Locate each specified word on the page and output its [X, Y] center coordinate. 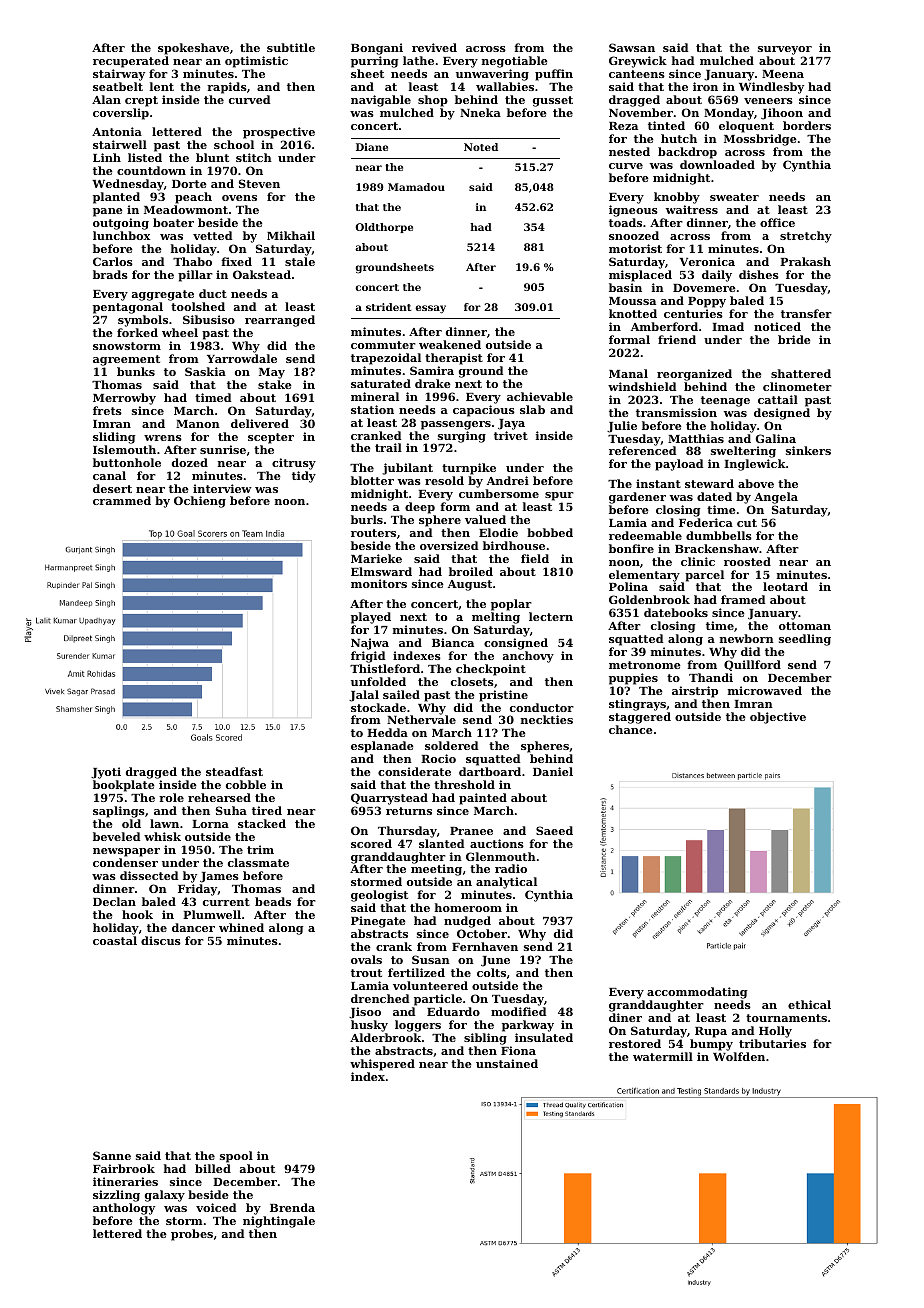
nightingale [279, 1222]
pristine [503, 696]
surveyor [785, 50]
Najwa [370, 644]
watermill [663, 1056]
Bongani [377, 49]
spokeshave [193, 49]
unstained [507, 1063]
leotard [785, 586]
